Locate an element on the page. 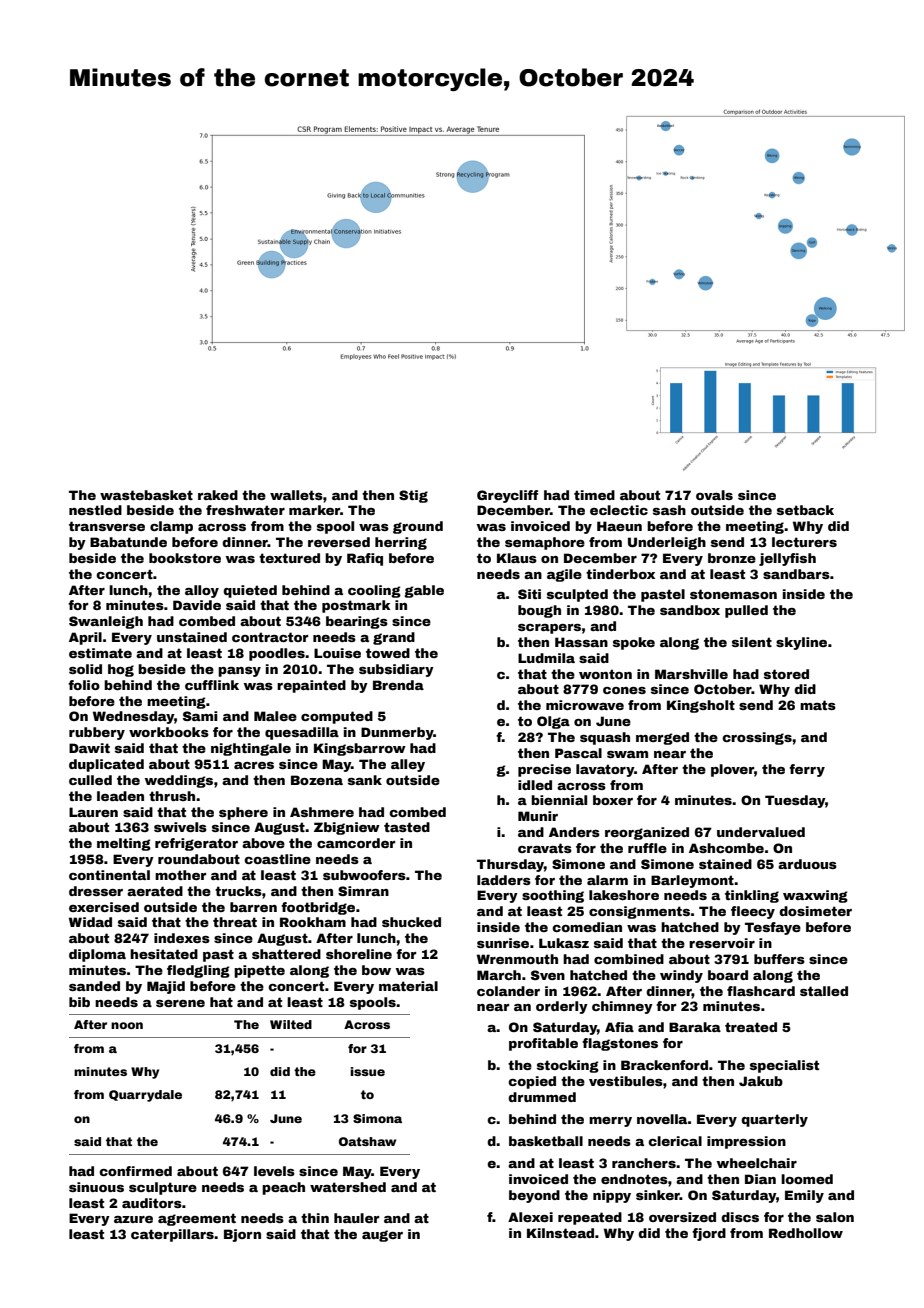 The height and width of the document is (1308, 924). Swanleigh is located at coordinates (106, 622).
